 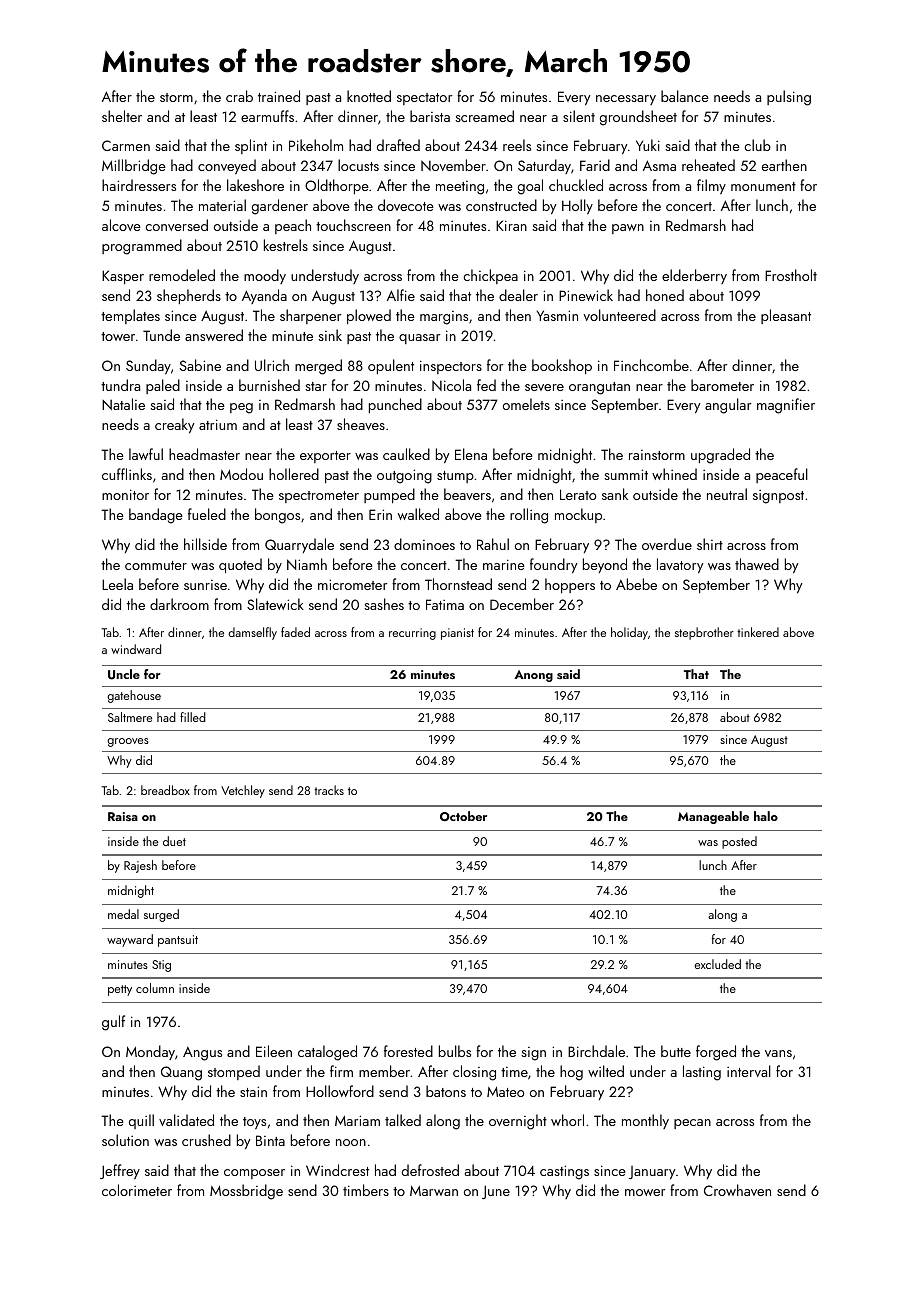 What do you see at coordinates (786, 316) in the image?
I see `pleasant` at bounding box center [786, 316].
